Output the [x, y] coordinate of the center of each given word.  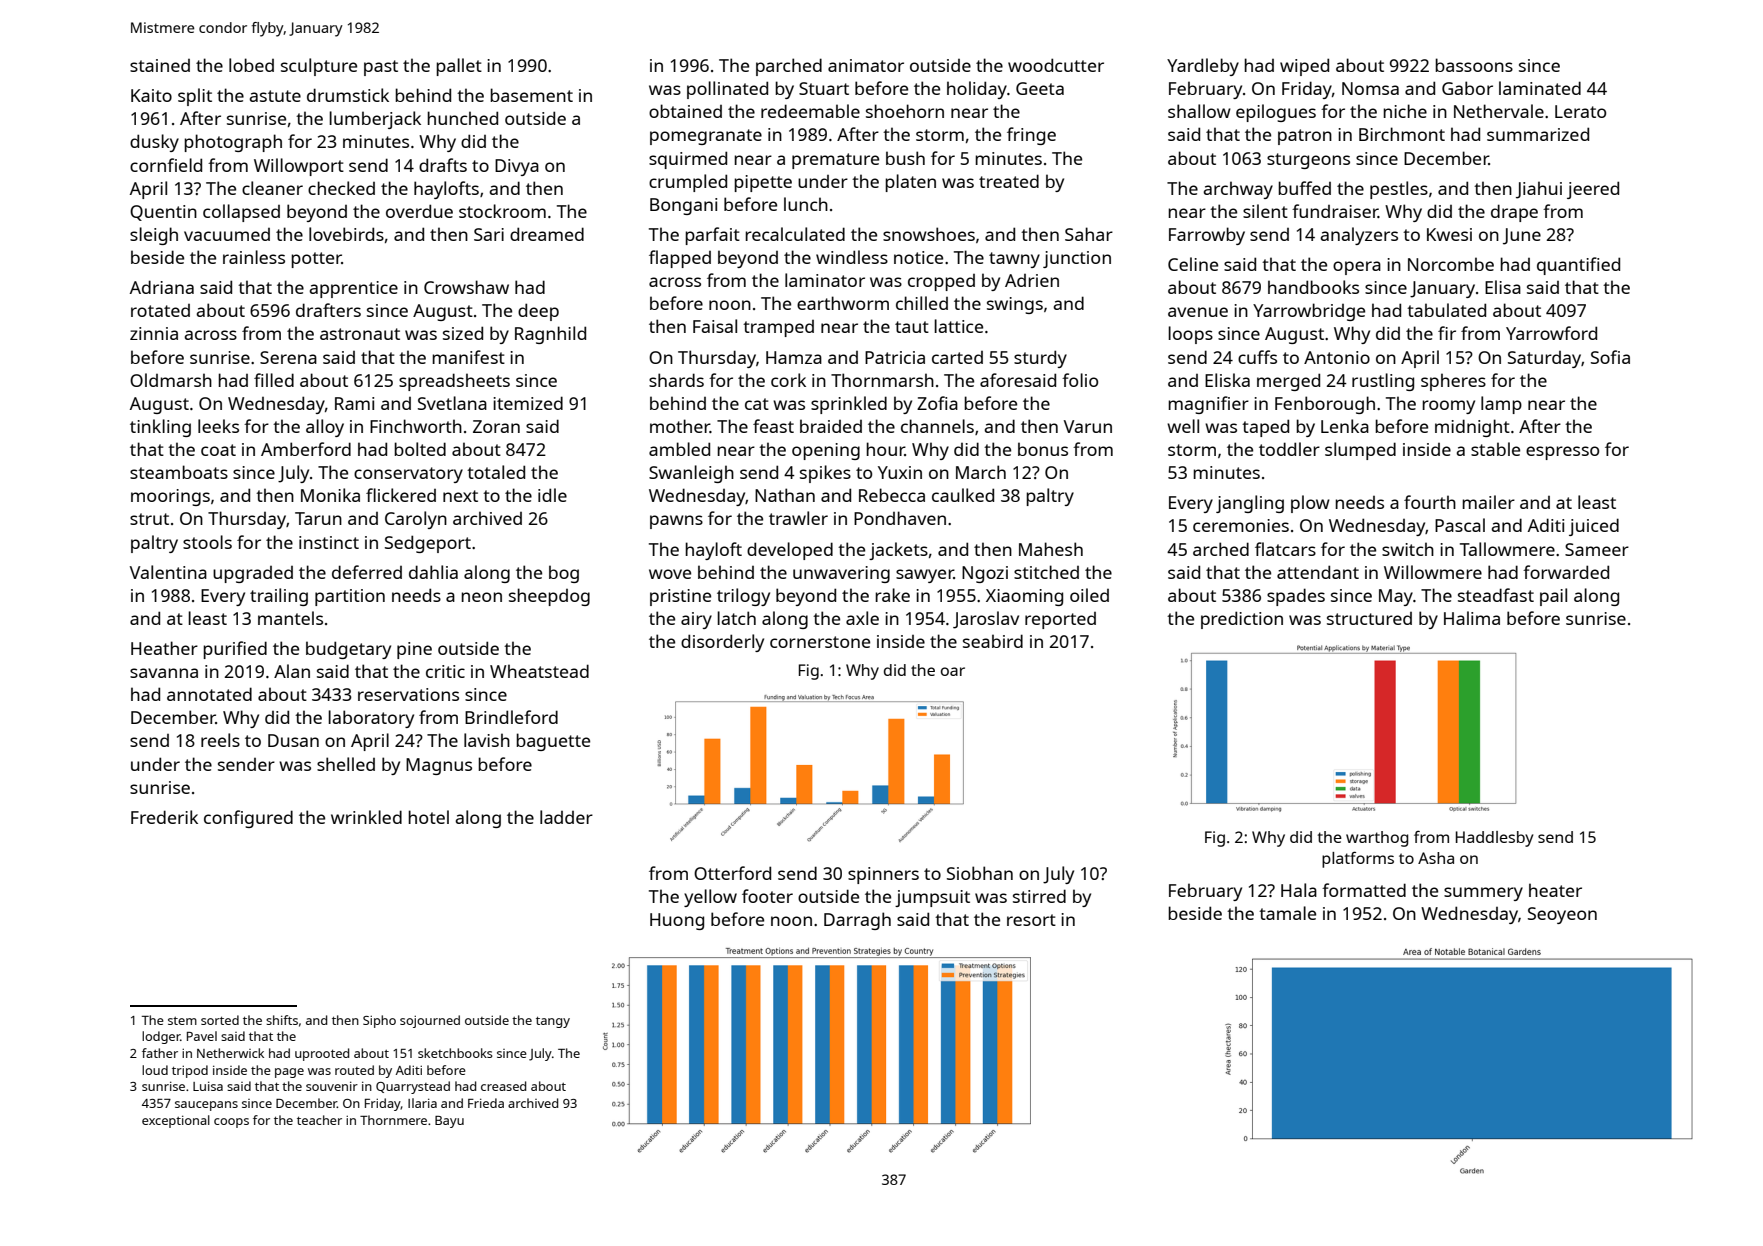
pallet [459, 67]
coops [231, 1123]
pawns [676, 522]
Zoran [496, 426]
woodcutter [1056, 65]
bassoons [1474, 65]
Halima [1472, 618]
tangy [553, 1022]
